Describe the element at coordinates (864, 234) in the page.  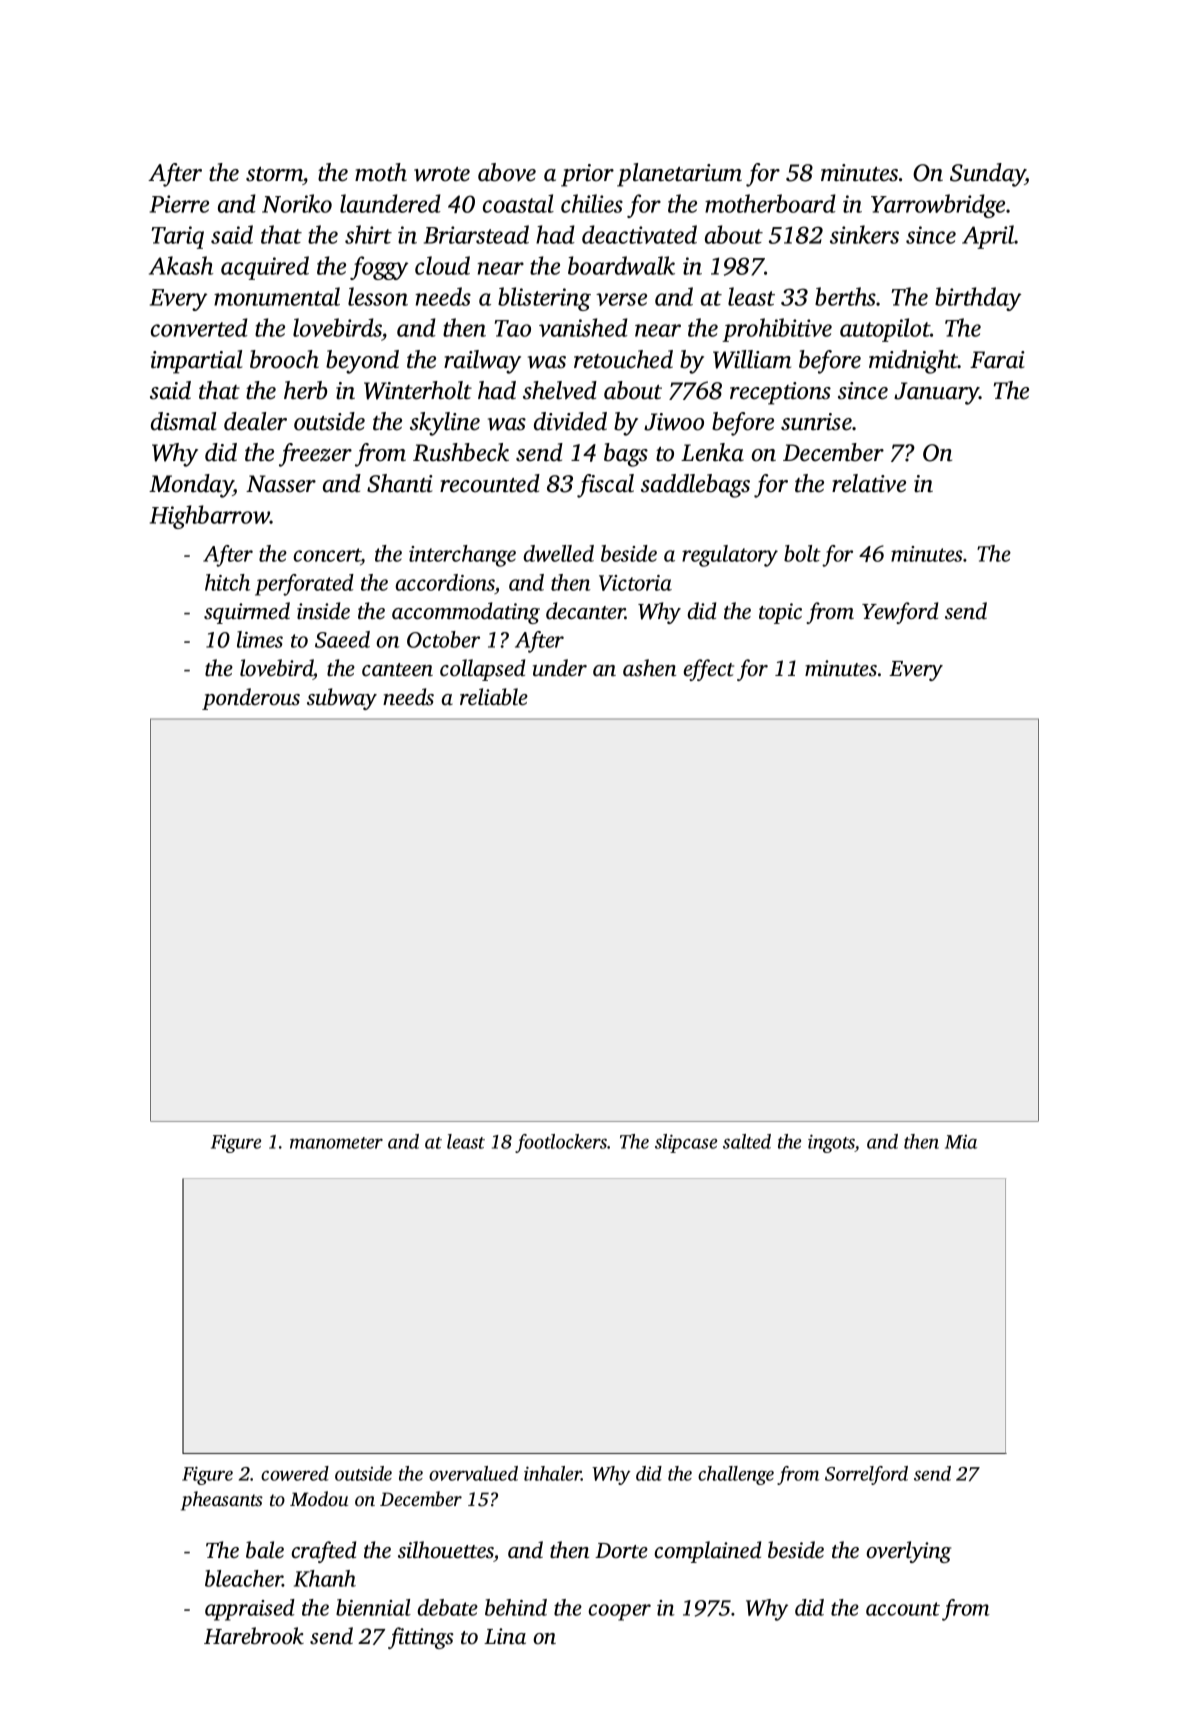
I see `sinkers` at that location.
